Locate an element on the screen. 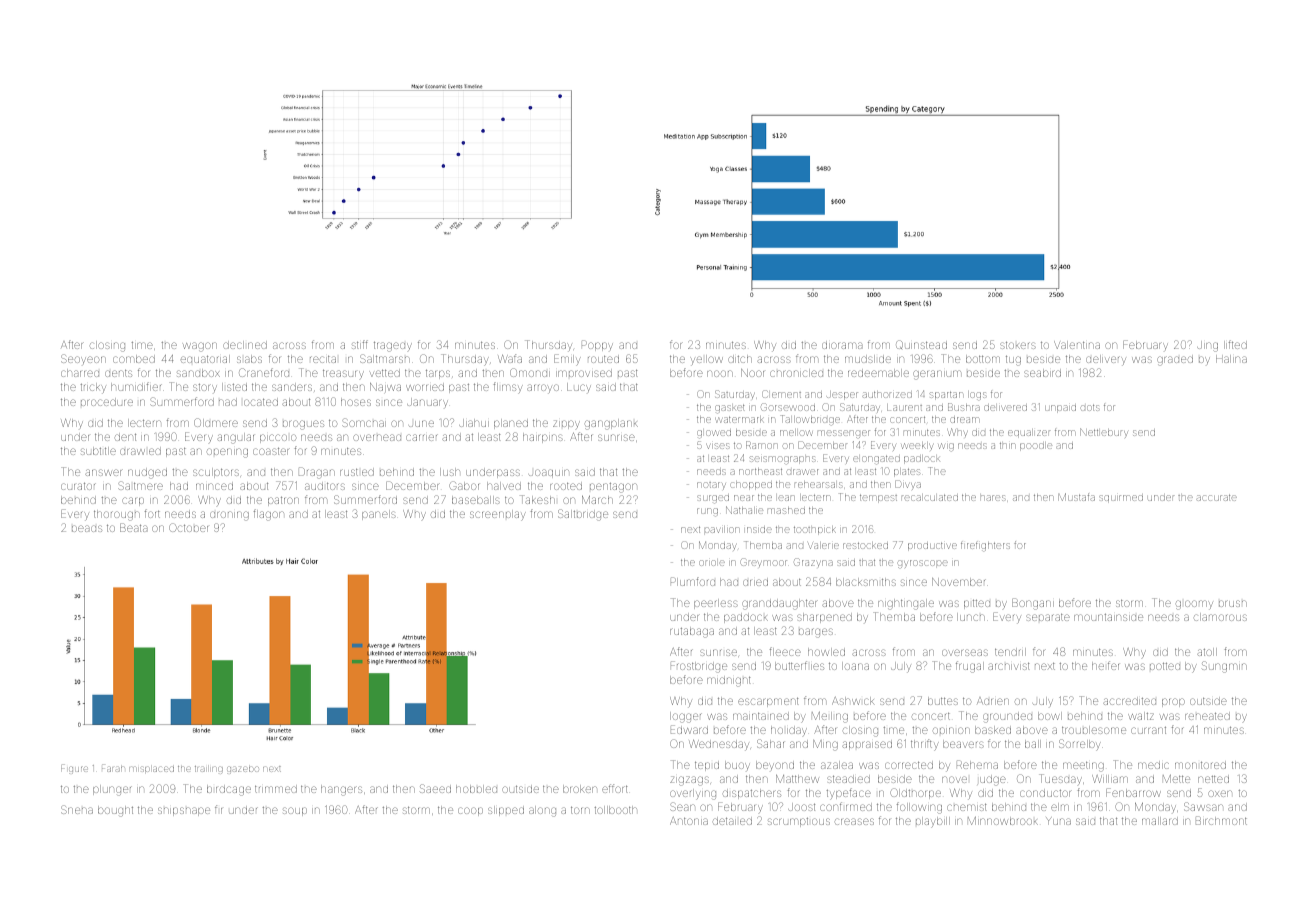  seabird is located at coordinates (1042, 373).
